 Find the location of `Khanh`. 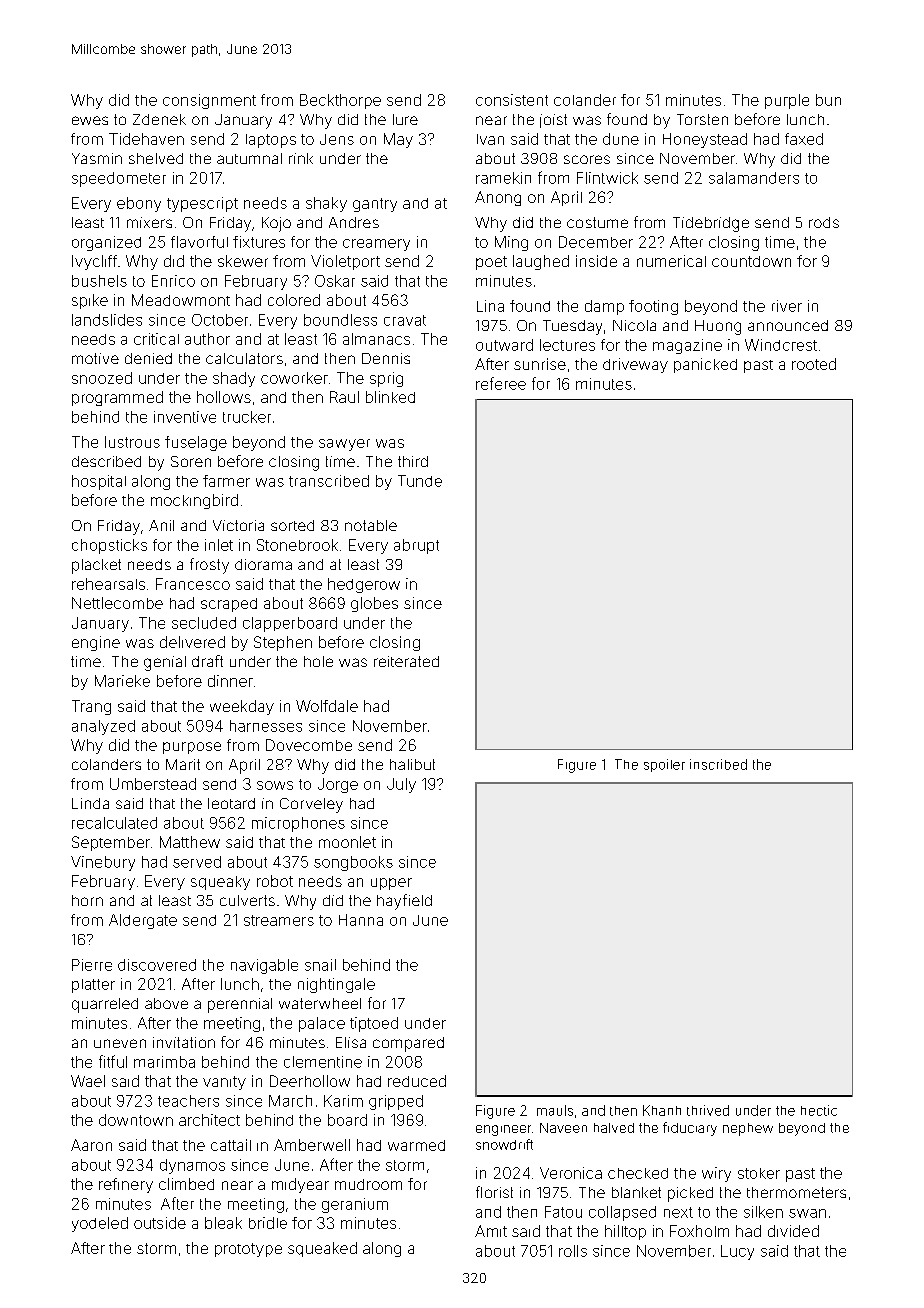

Khanh is located at coordinates (662, 1110).
